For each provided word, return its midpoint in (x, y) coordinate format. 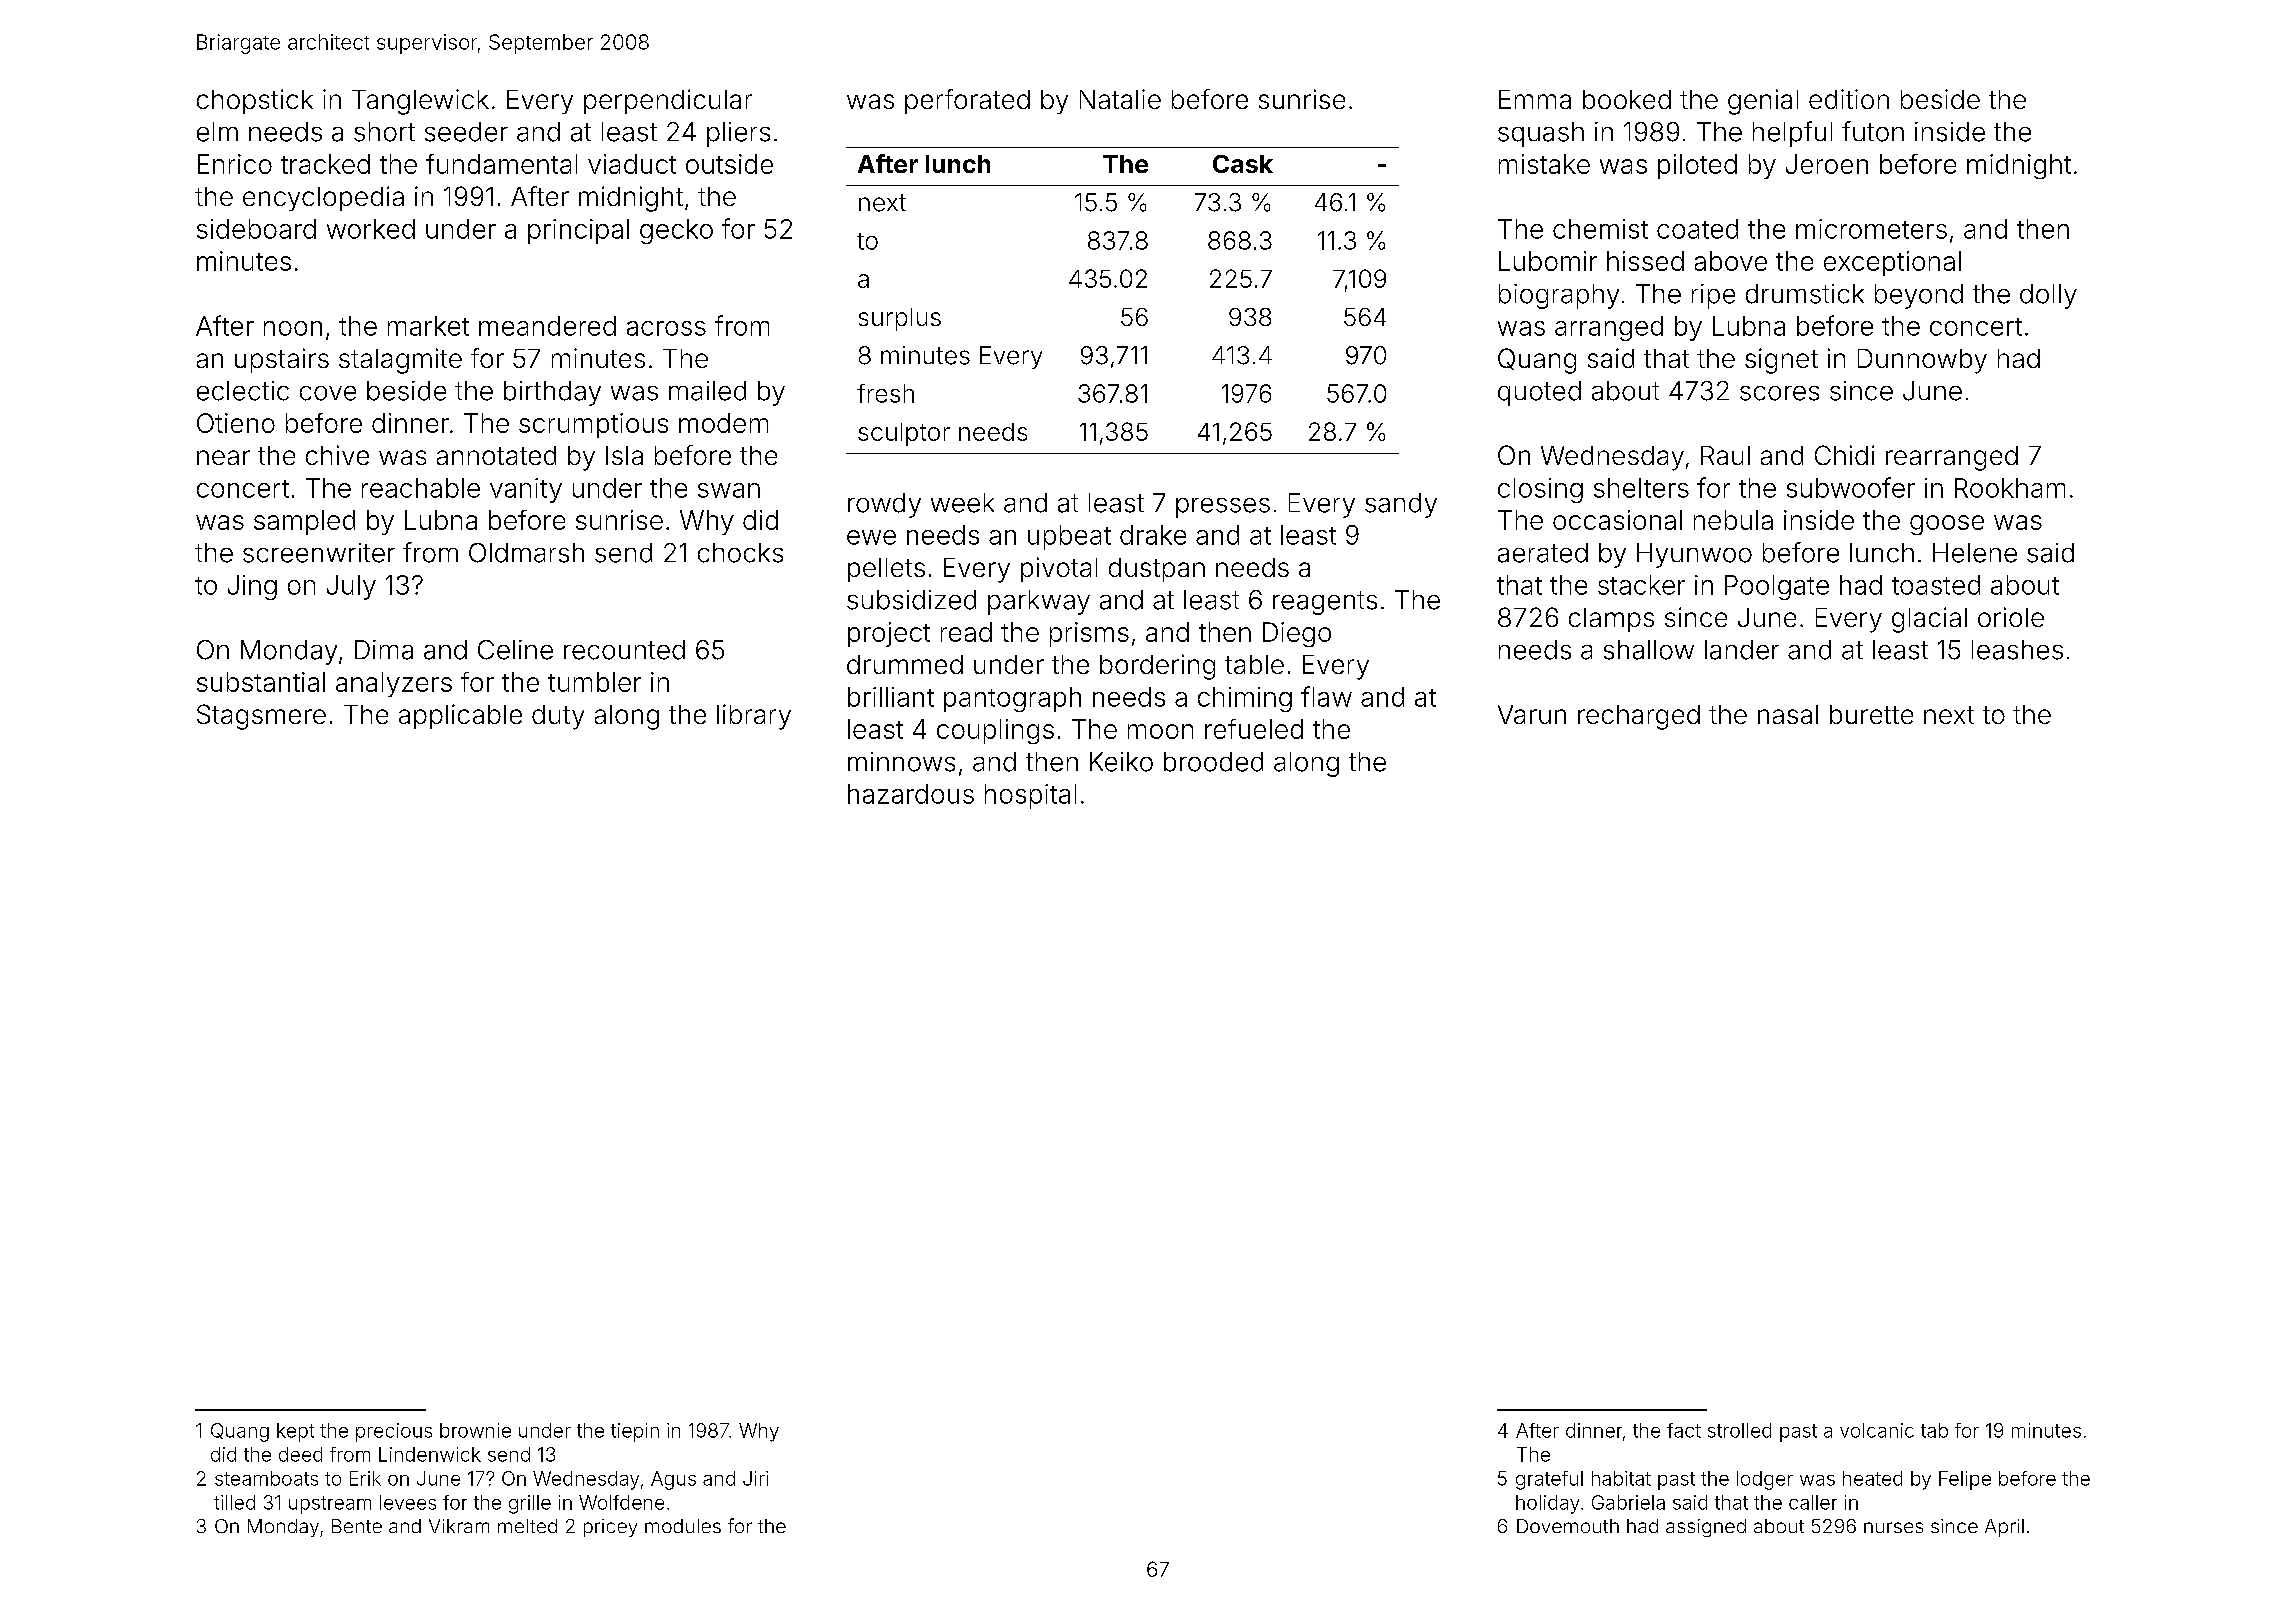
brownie (475, 1430)
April (2004, 1528)
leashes (2017, 650)
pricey (610, 1528)
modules (683, 1526)
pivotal (1059, 569)
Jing (252, 587)
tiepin (635, 1432)
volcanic (1877, 1430)
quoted (1539, 393)
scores (1779, 393)
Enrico (235, 164)
